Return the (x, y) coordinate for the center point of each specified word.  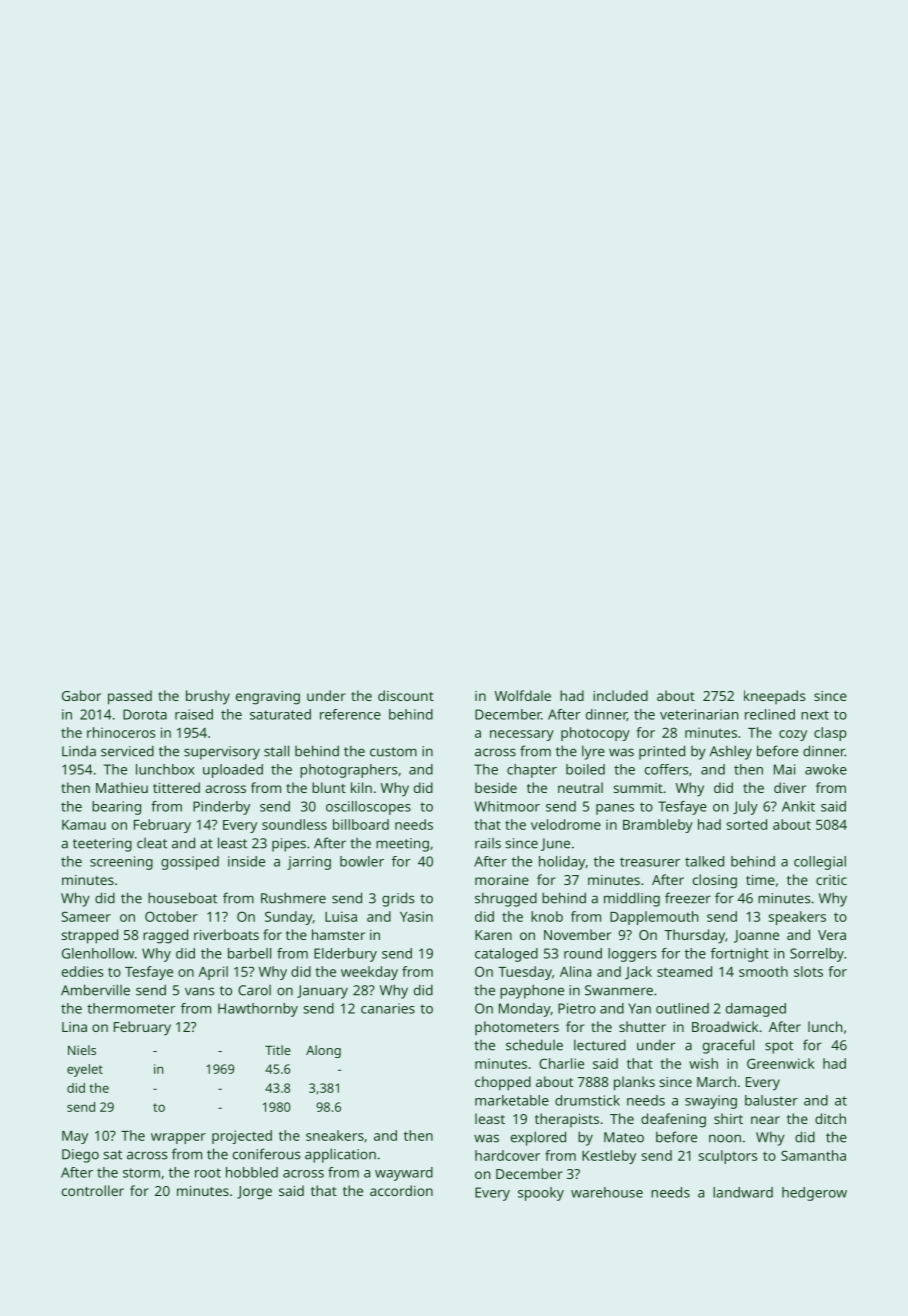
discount (406, 695)
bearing (116, 808)
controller (93, 1190)
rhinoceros (121, 732)
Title (278, 1050)
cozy (793, 735)
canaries (388, 1008)
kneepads (774, 697)
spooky (541, 1194)
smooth (763, 971)
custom (393, 752)
